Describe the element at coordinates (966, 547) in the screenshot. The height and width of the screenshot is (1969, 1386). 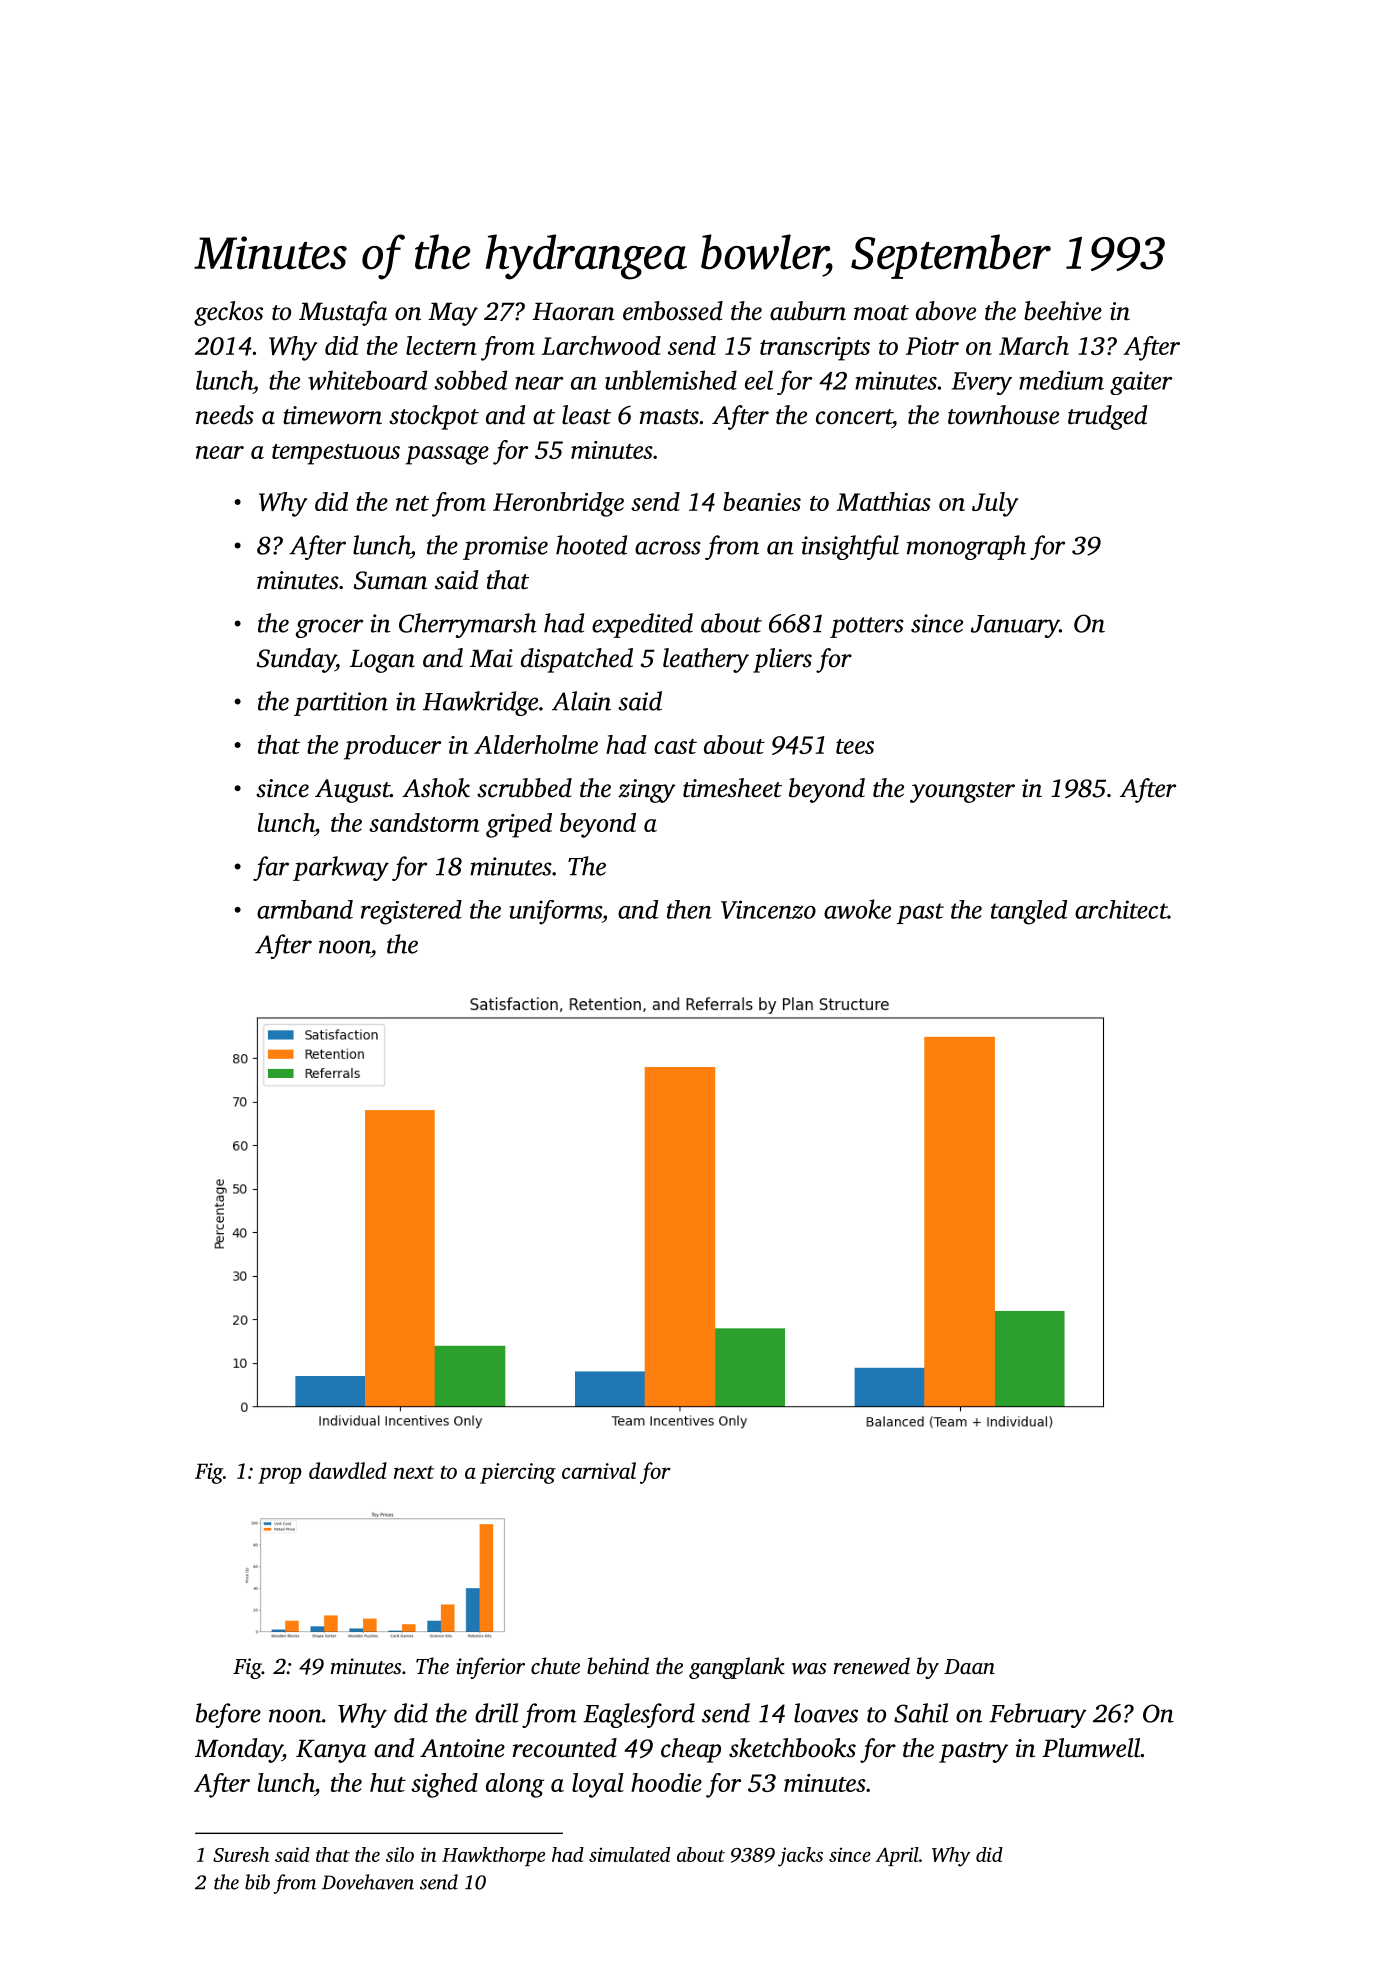
I see `monograph` at that location.
